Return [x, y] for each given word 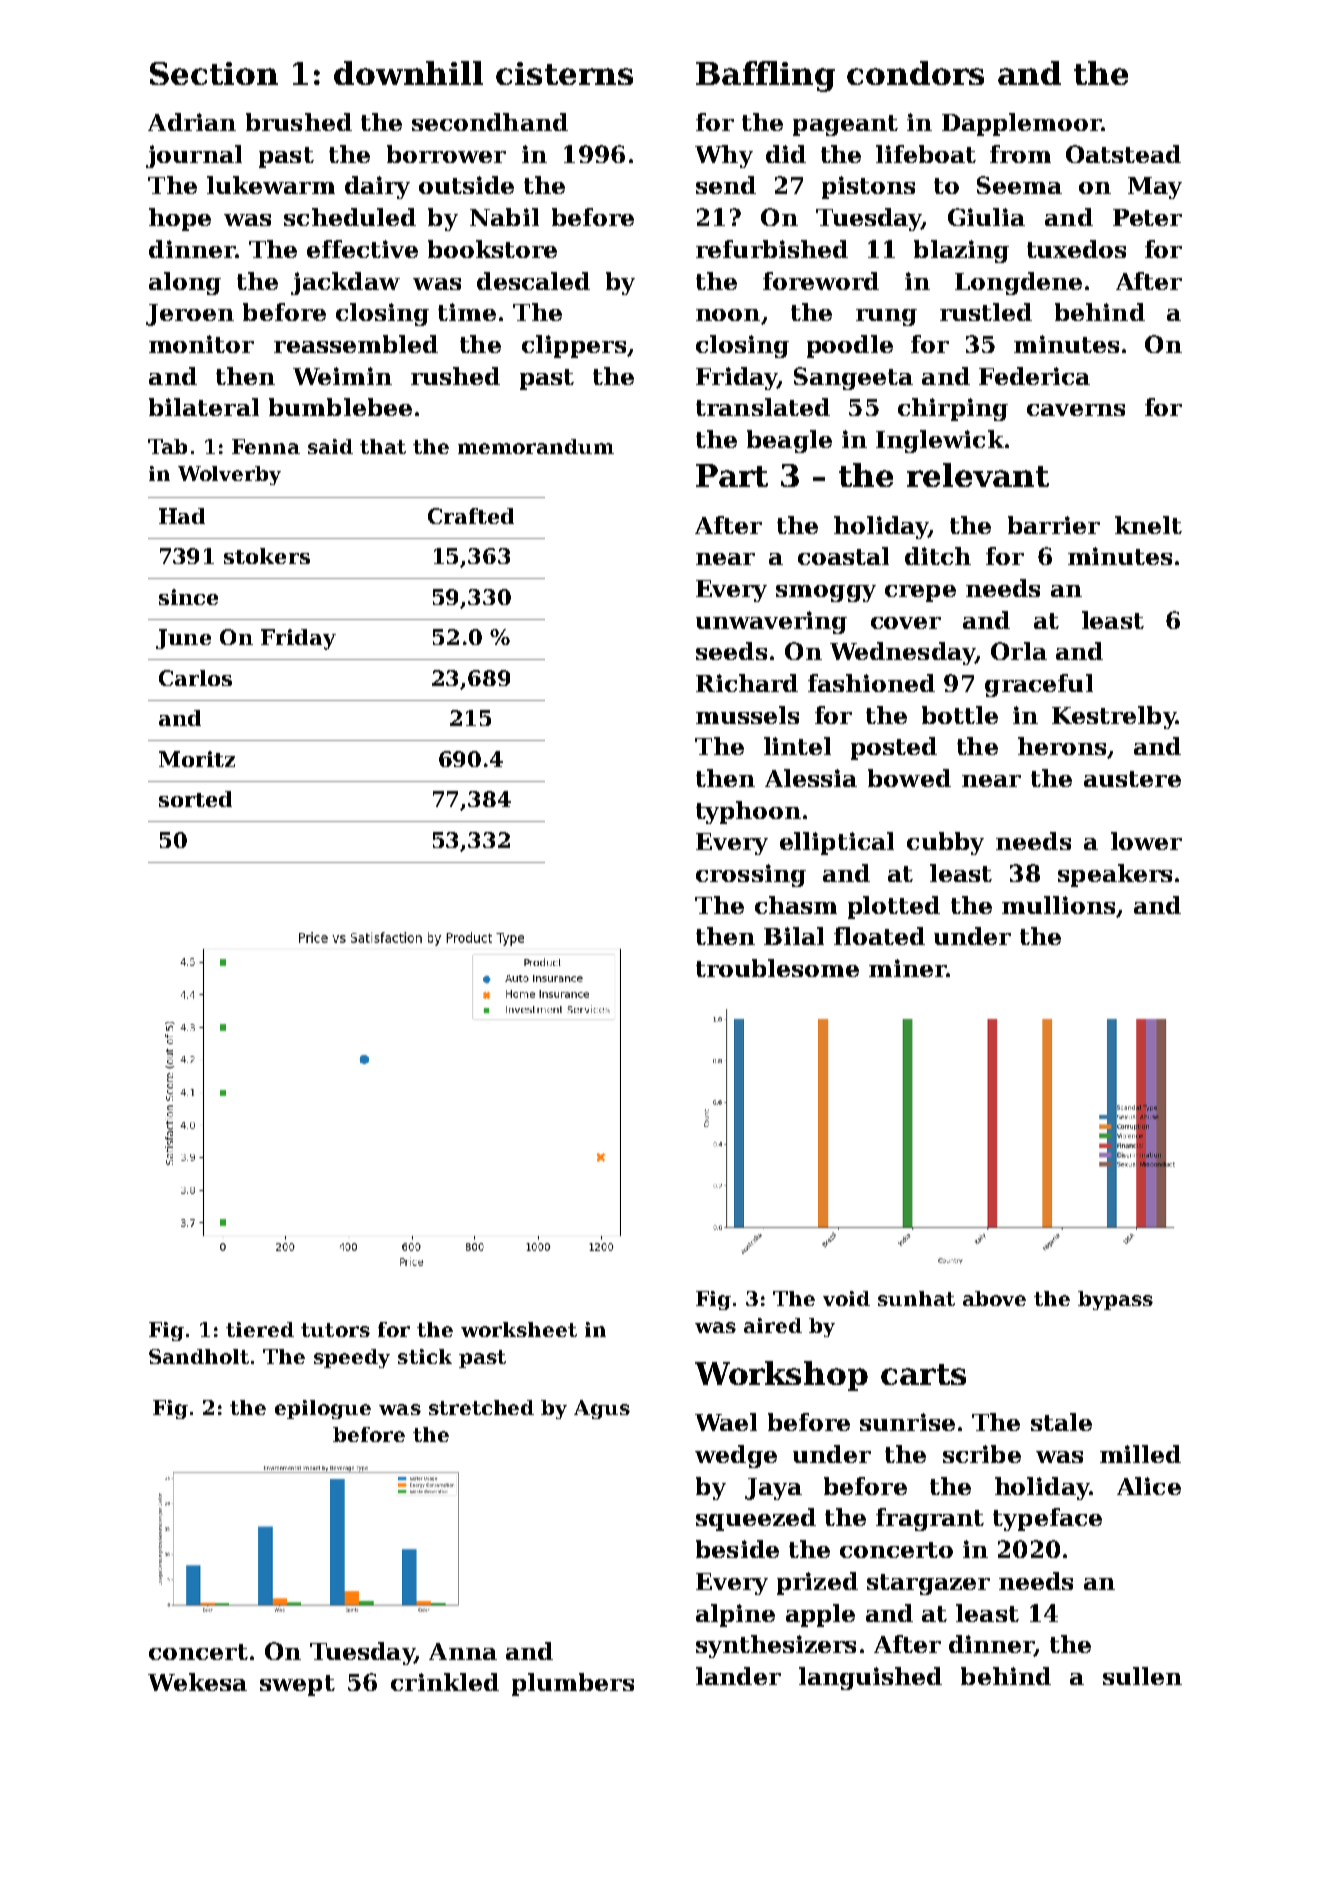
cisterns [564, 73]
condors [915, 73]
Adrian [192, 122]
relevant [978, 475]
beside [737, 1549]
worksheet [519, 1329]
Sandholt [199, 1356]
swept [297, 1685]
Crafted [471, 516]
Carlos [195, 678]
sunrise [907, 1422]
